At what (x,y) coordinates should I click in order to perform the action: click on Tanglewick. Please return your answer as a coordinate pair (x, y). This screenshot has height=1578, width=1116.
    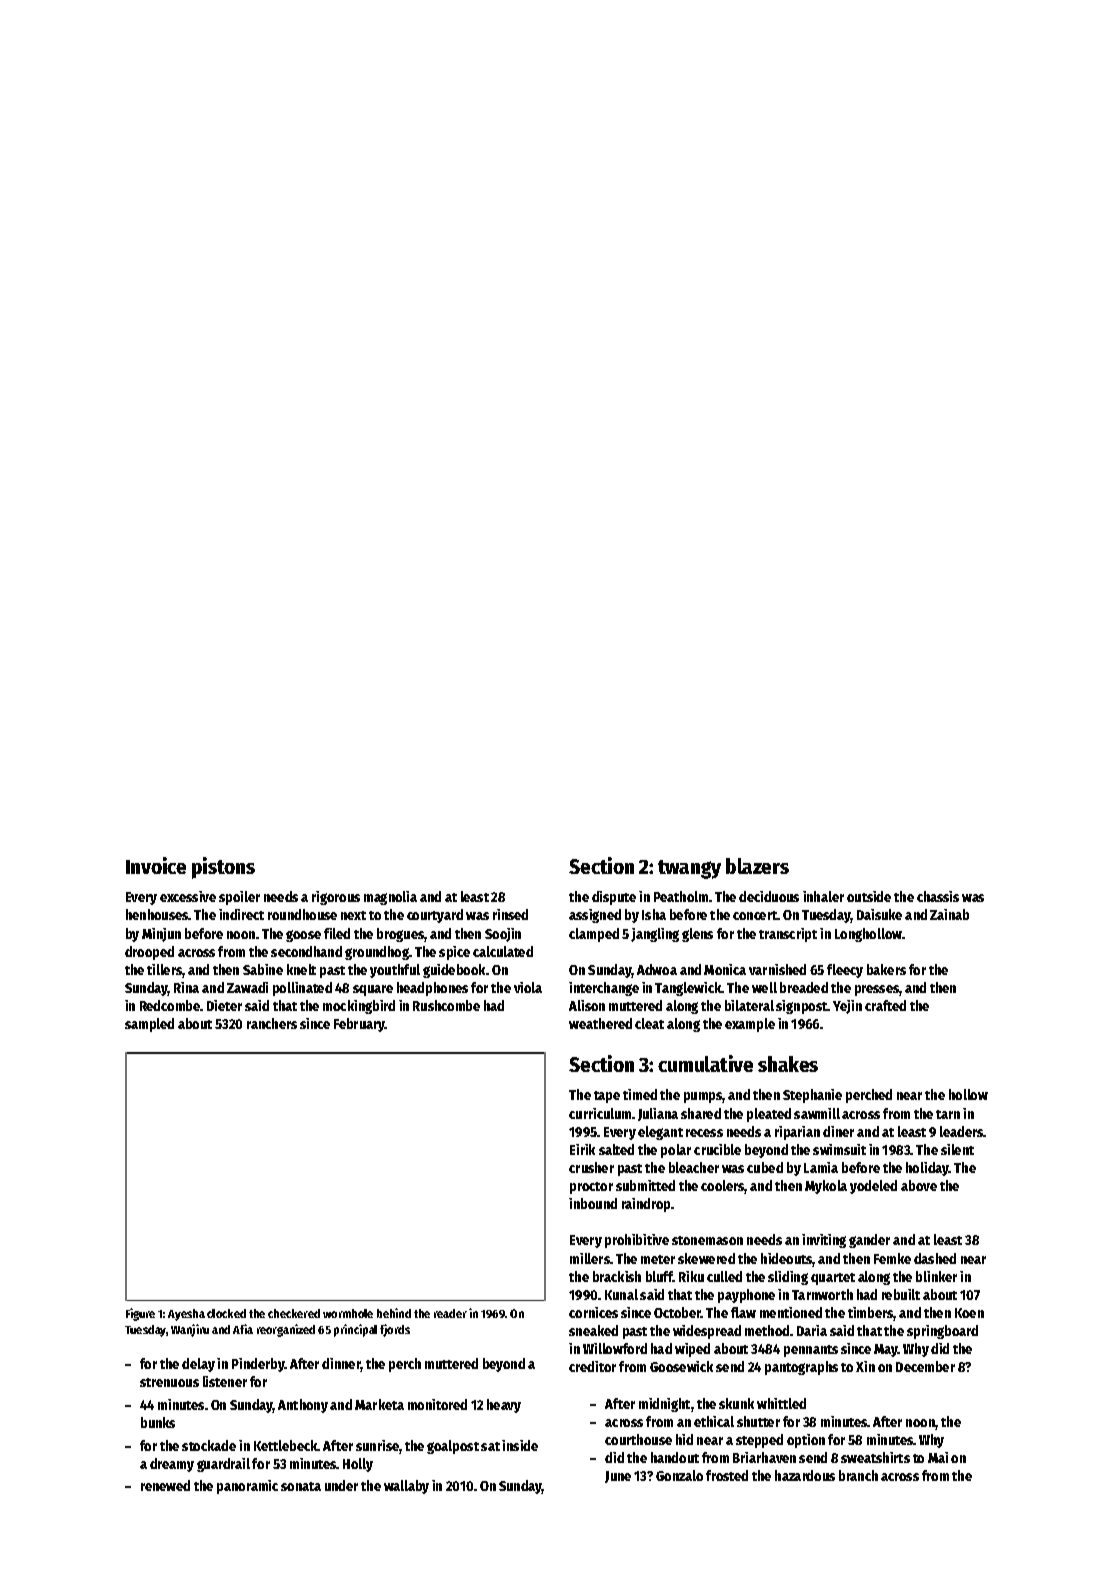
    Looking at the image, I should click on (688, 989).
